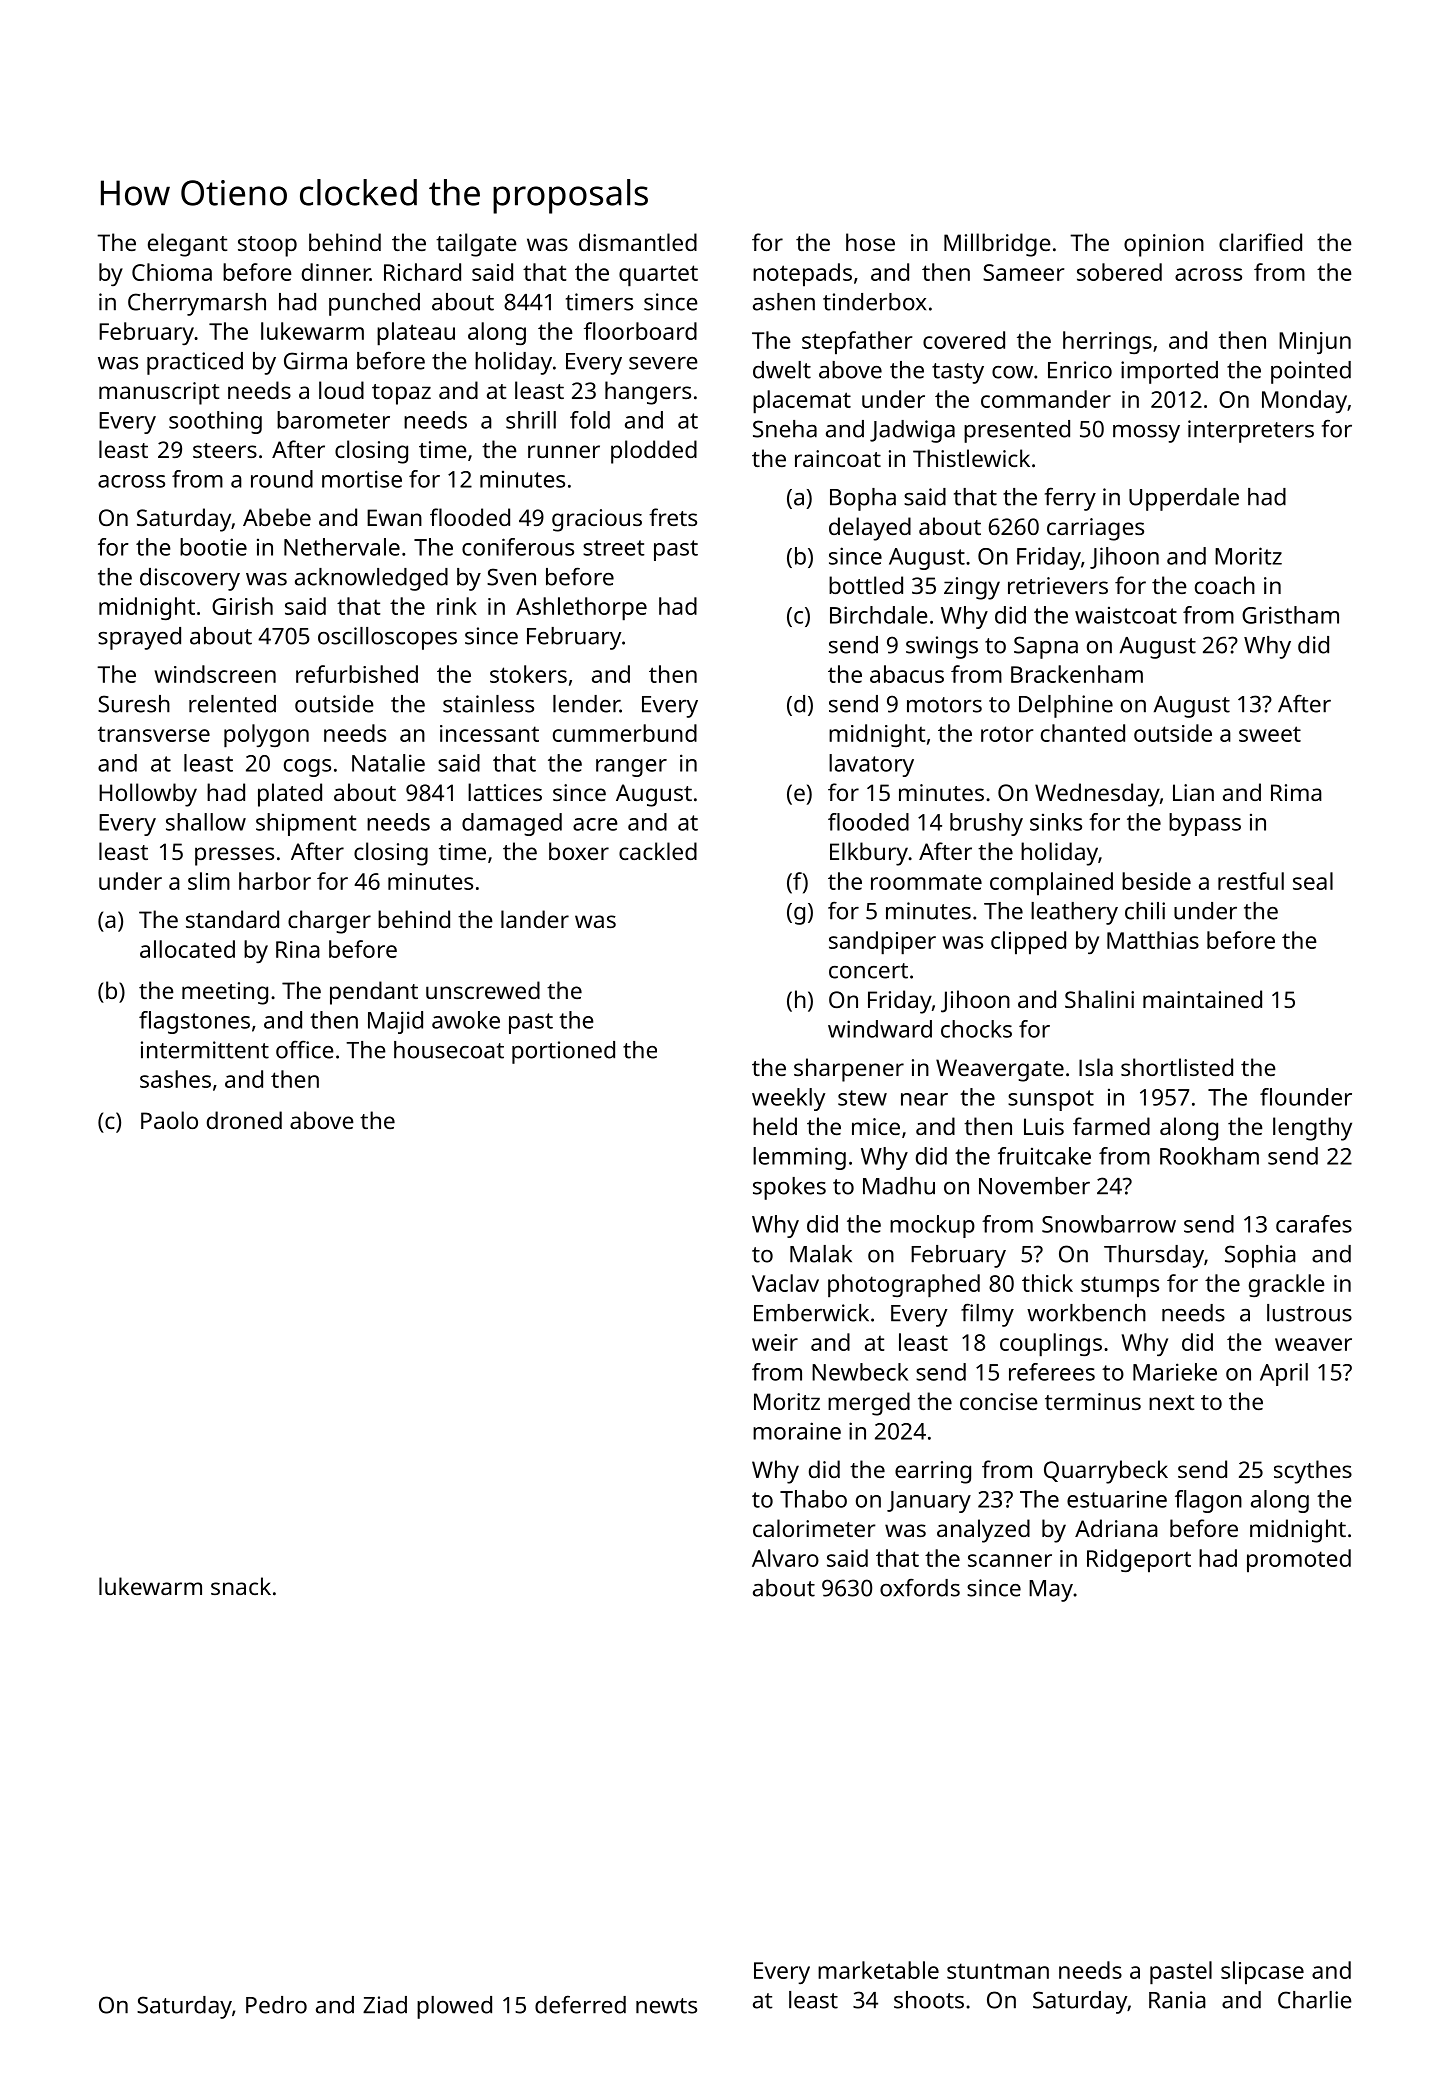 This page has width=1450, height=2100. Describe the element at coordinates (385, 2005) in the page. I see `Ziad` at that location.
